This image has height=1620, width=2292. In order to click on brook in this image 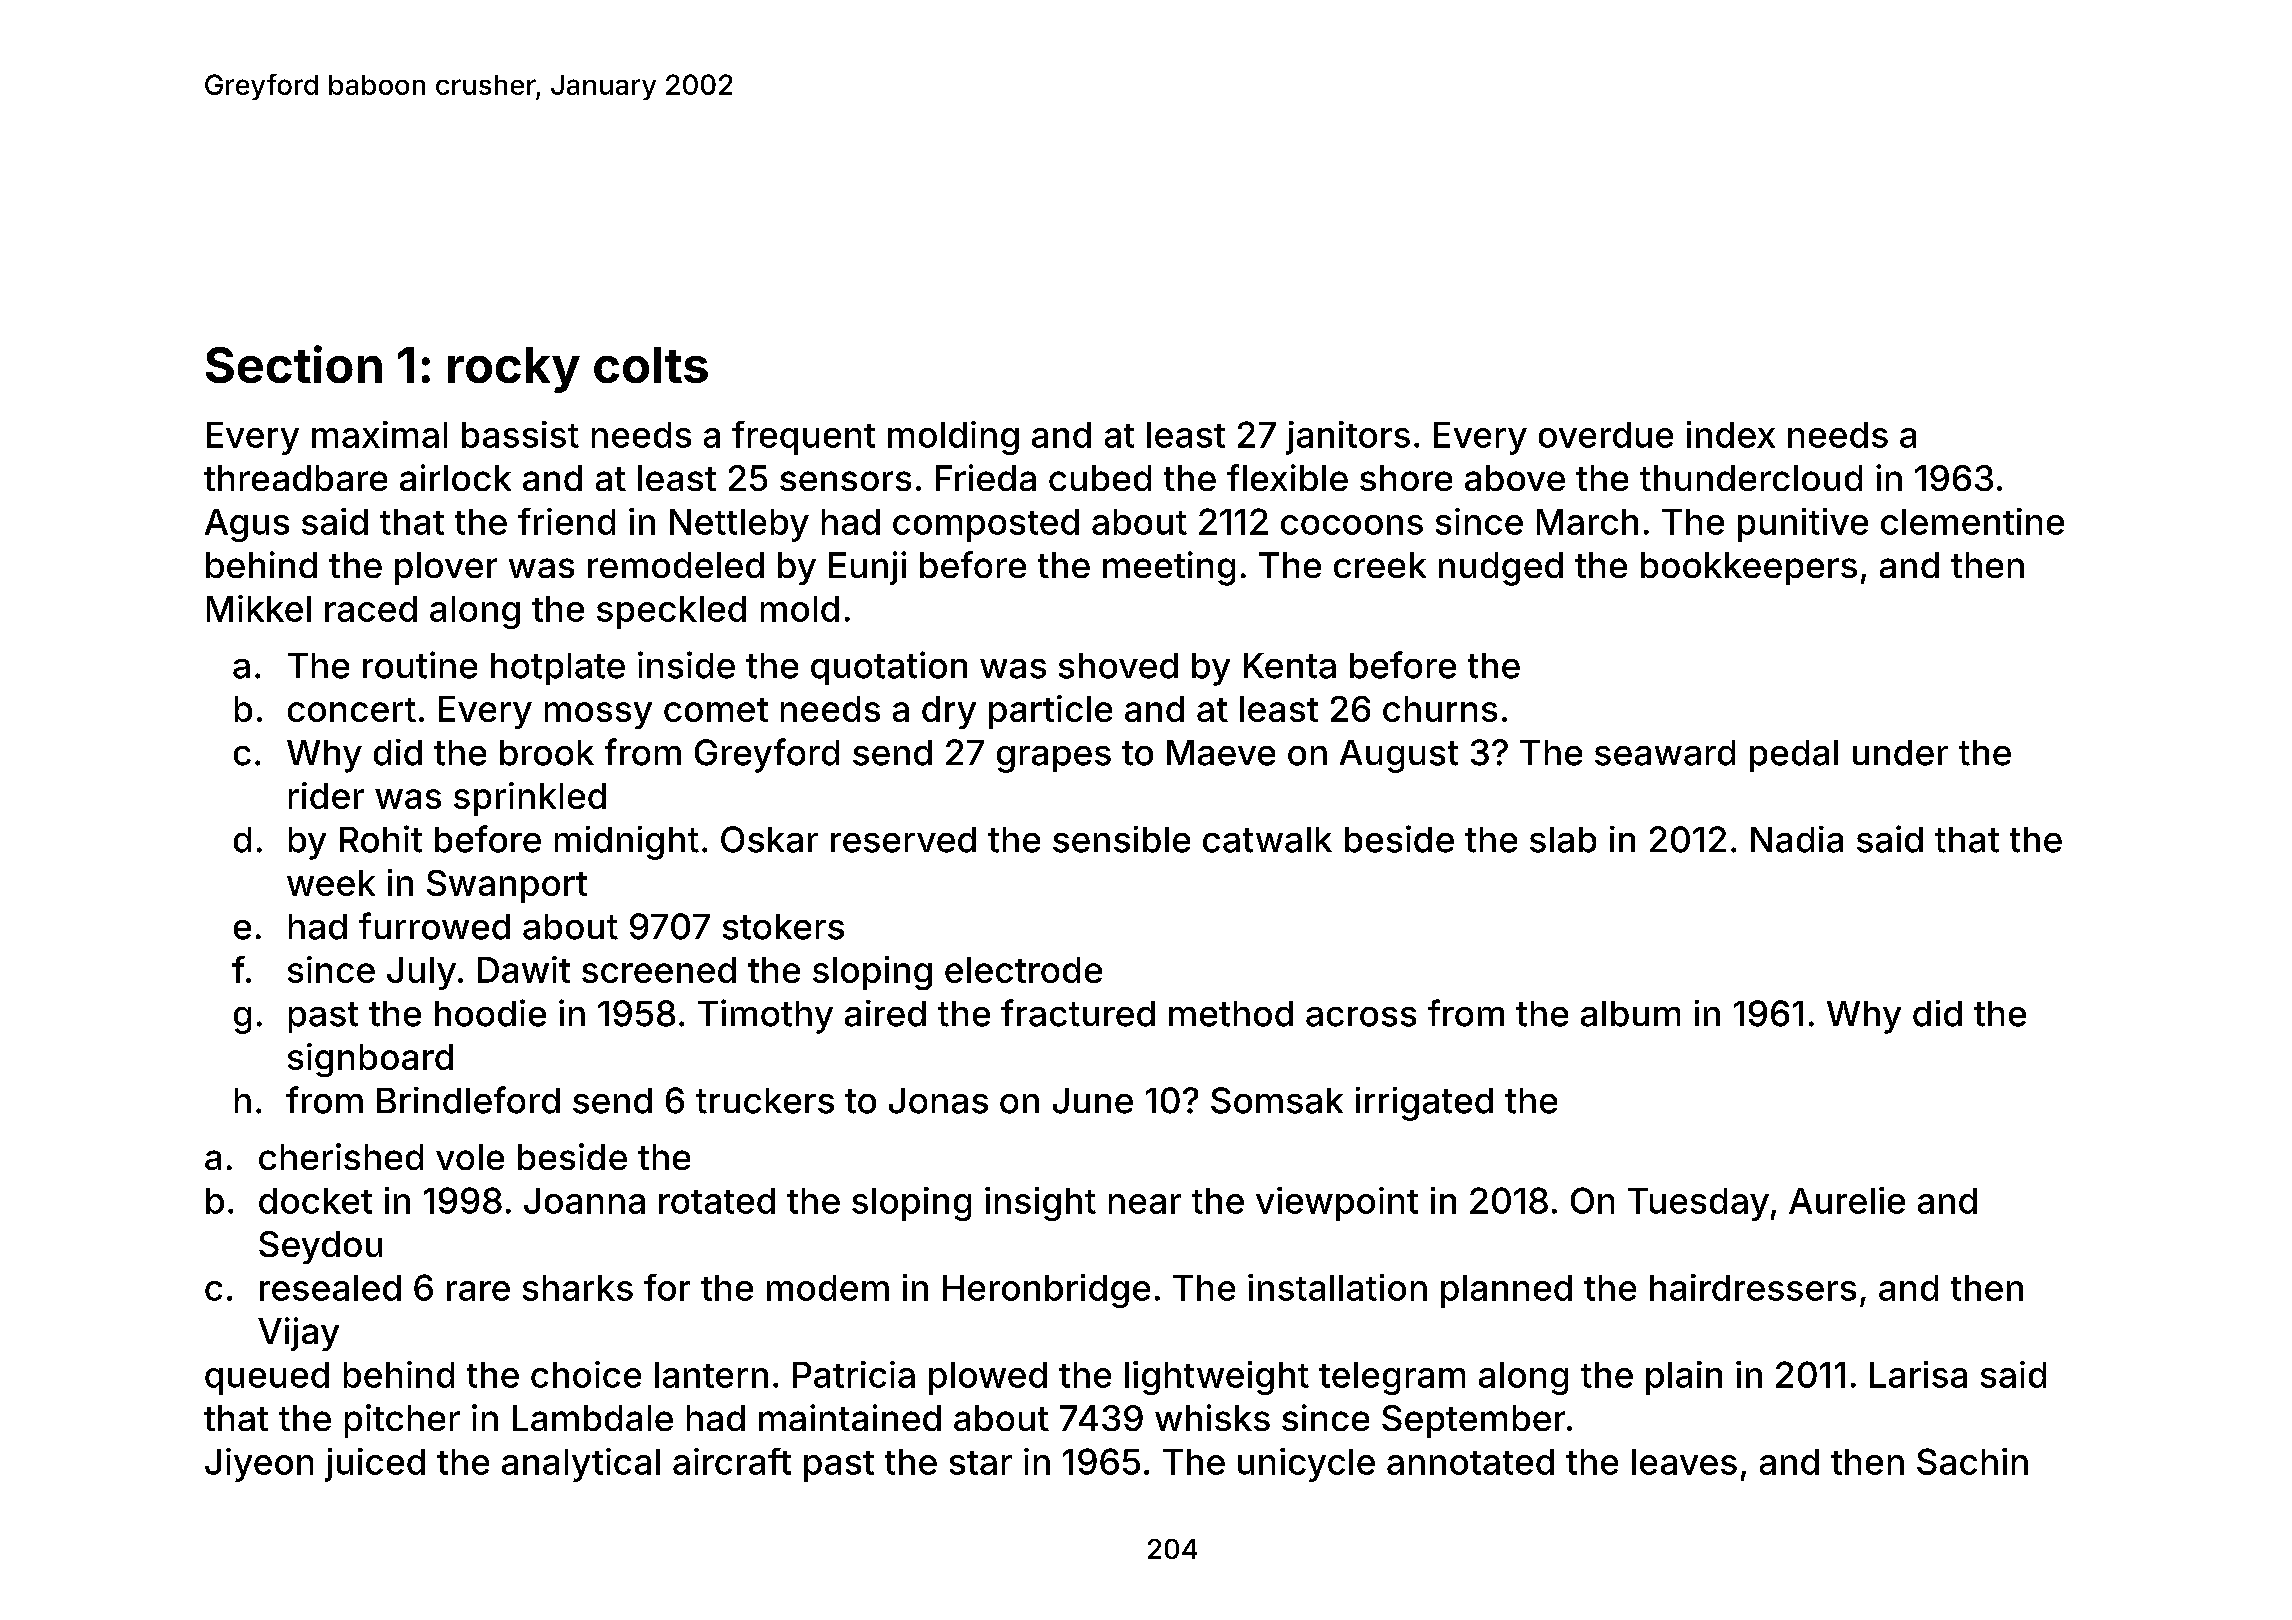, I will do `click(547, 753)`.
